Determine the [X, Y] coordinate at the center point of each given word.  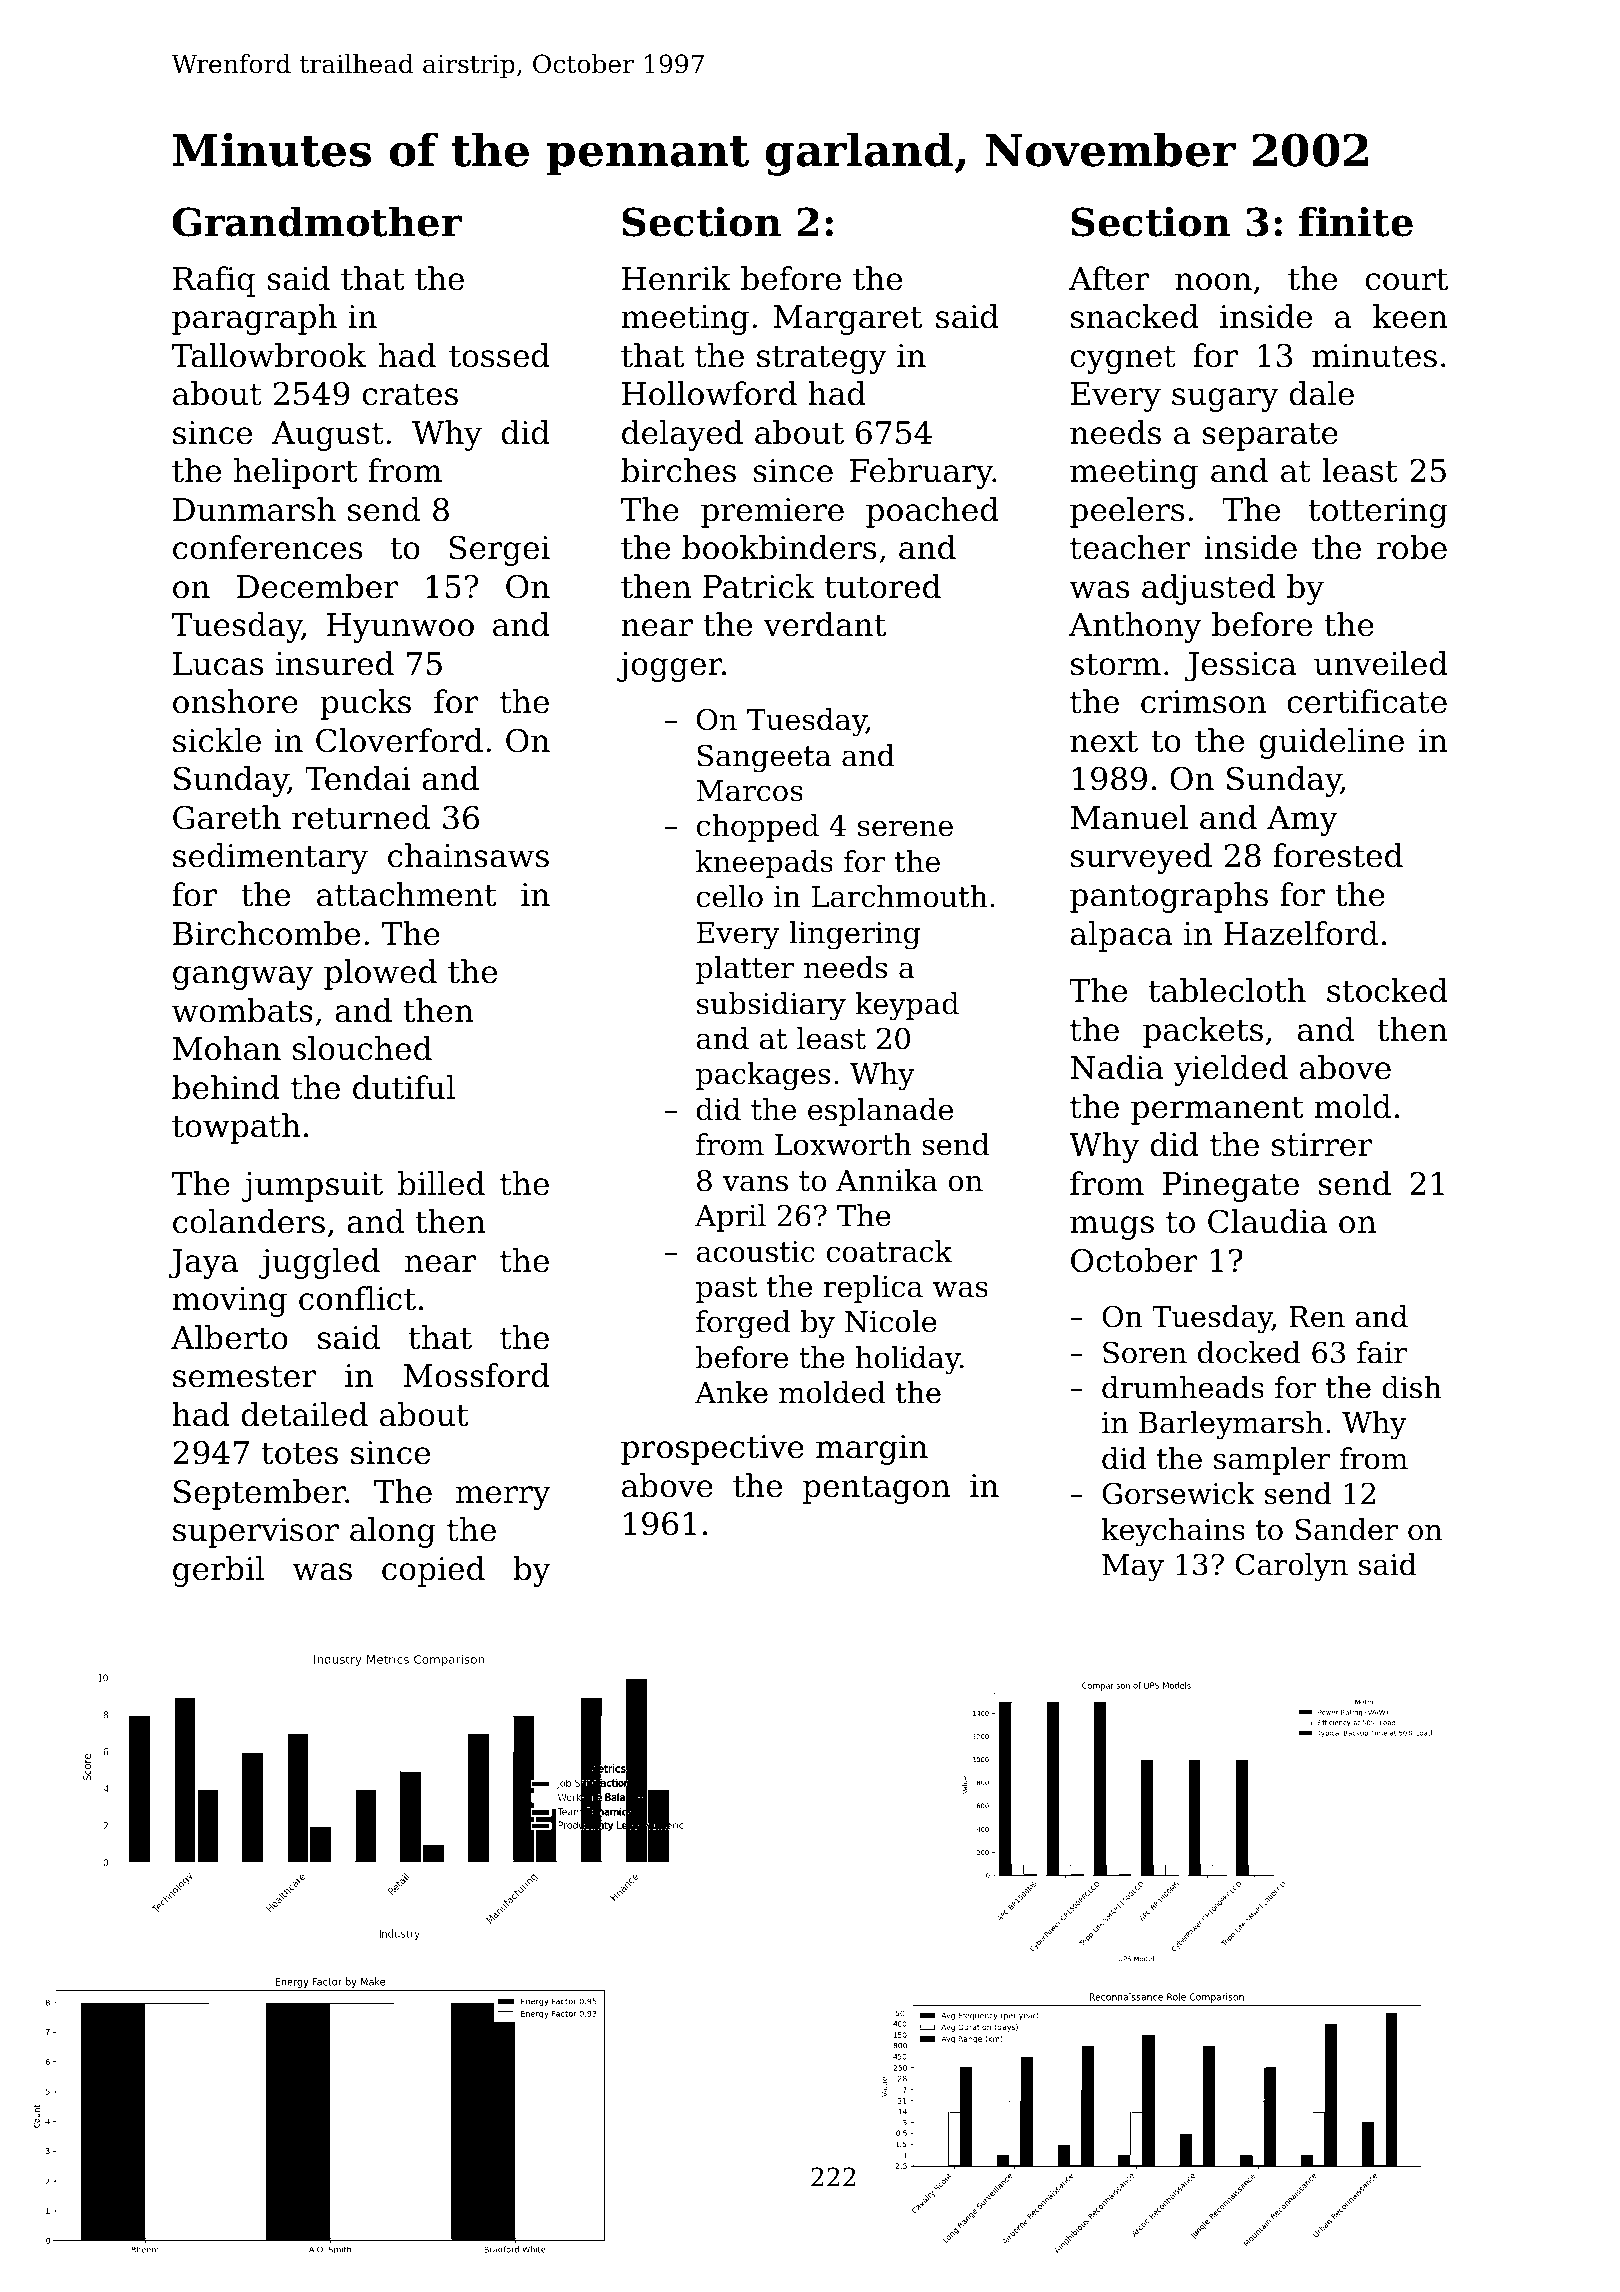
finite [1356, 222]
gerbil [218, 1571]
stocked [1387, 990]
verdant [824, 624]
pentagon [876, 1489]
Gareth [227, 817]
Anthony [1135, 627]
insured [335, 663]
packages [763, 1076]
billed [441, 1183]
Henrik [676, 278]
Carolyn [1292, 1567]
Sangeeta [764, 758]
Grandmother [317, 221]
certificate [1367, 701]
